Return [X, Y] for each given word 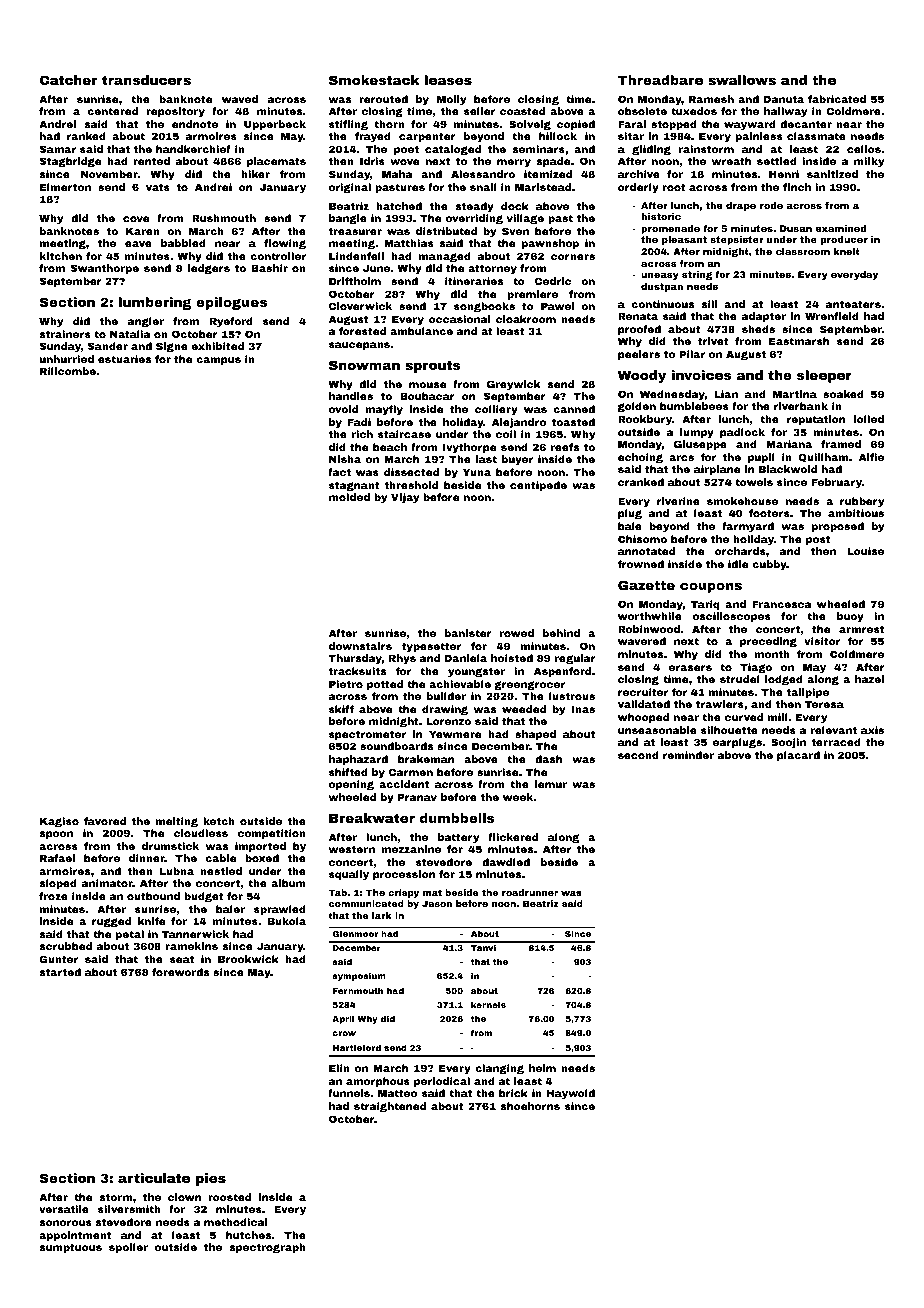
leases [448, 80]
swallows [742, 80]
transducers [146, 80]
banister [468, 633]
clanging [499, 1069]
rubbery [862, 502]
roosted [229, 1197]
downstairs [360, 646]
